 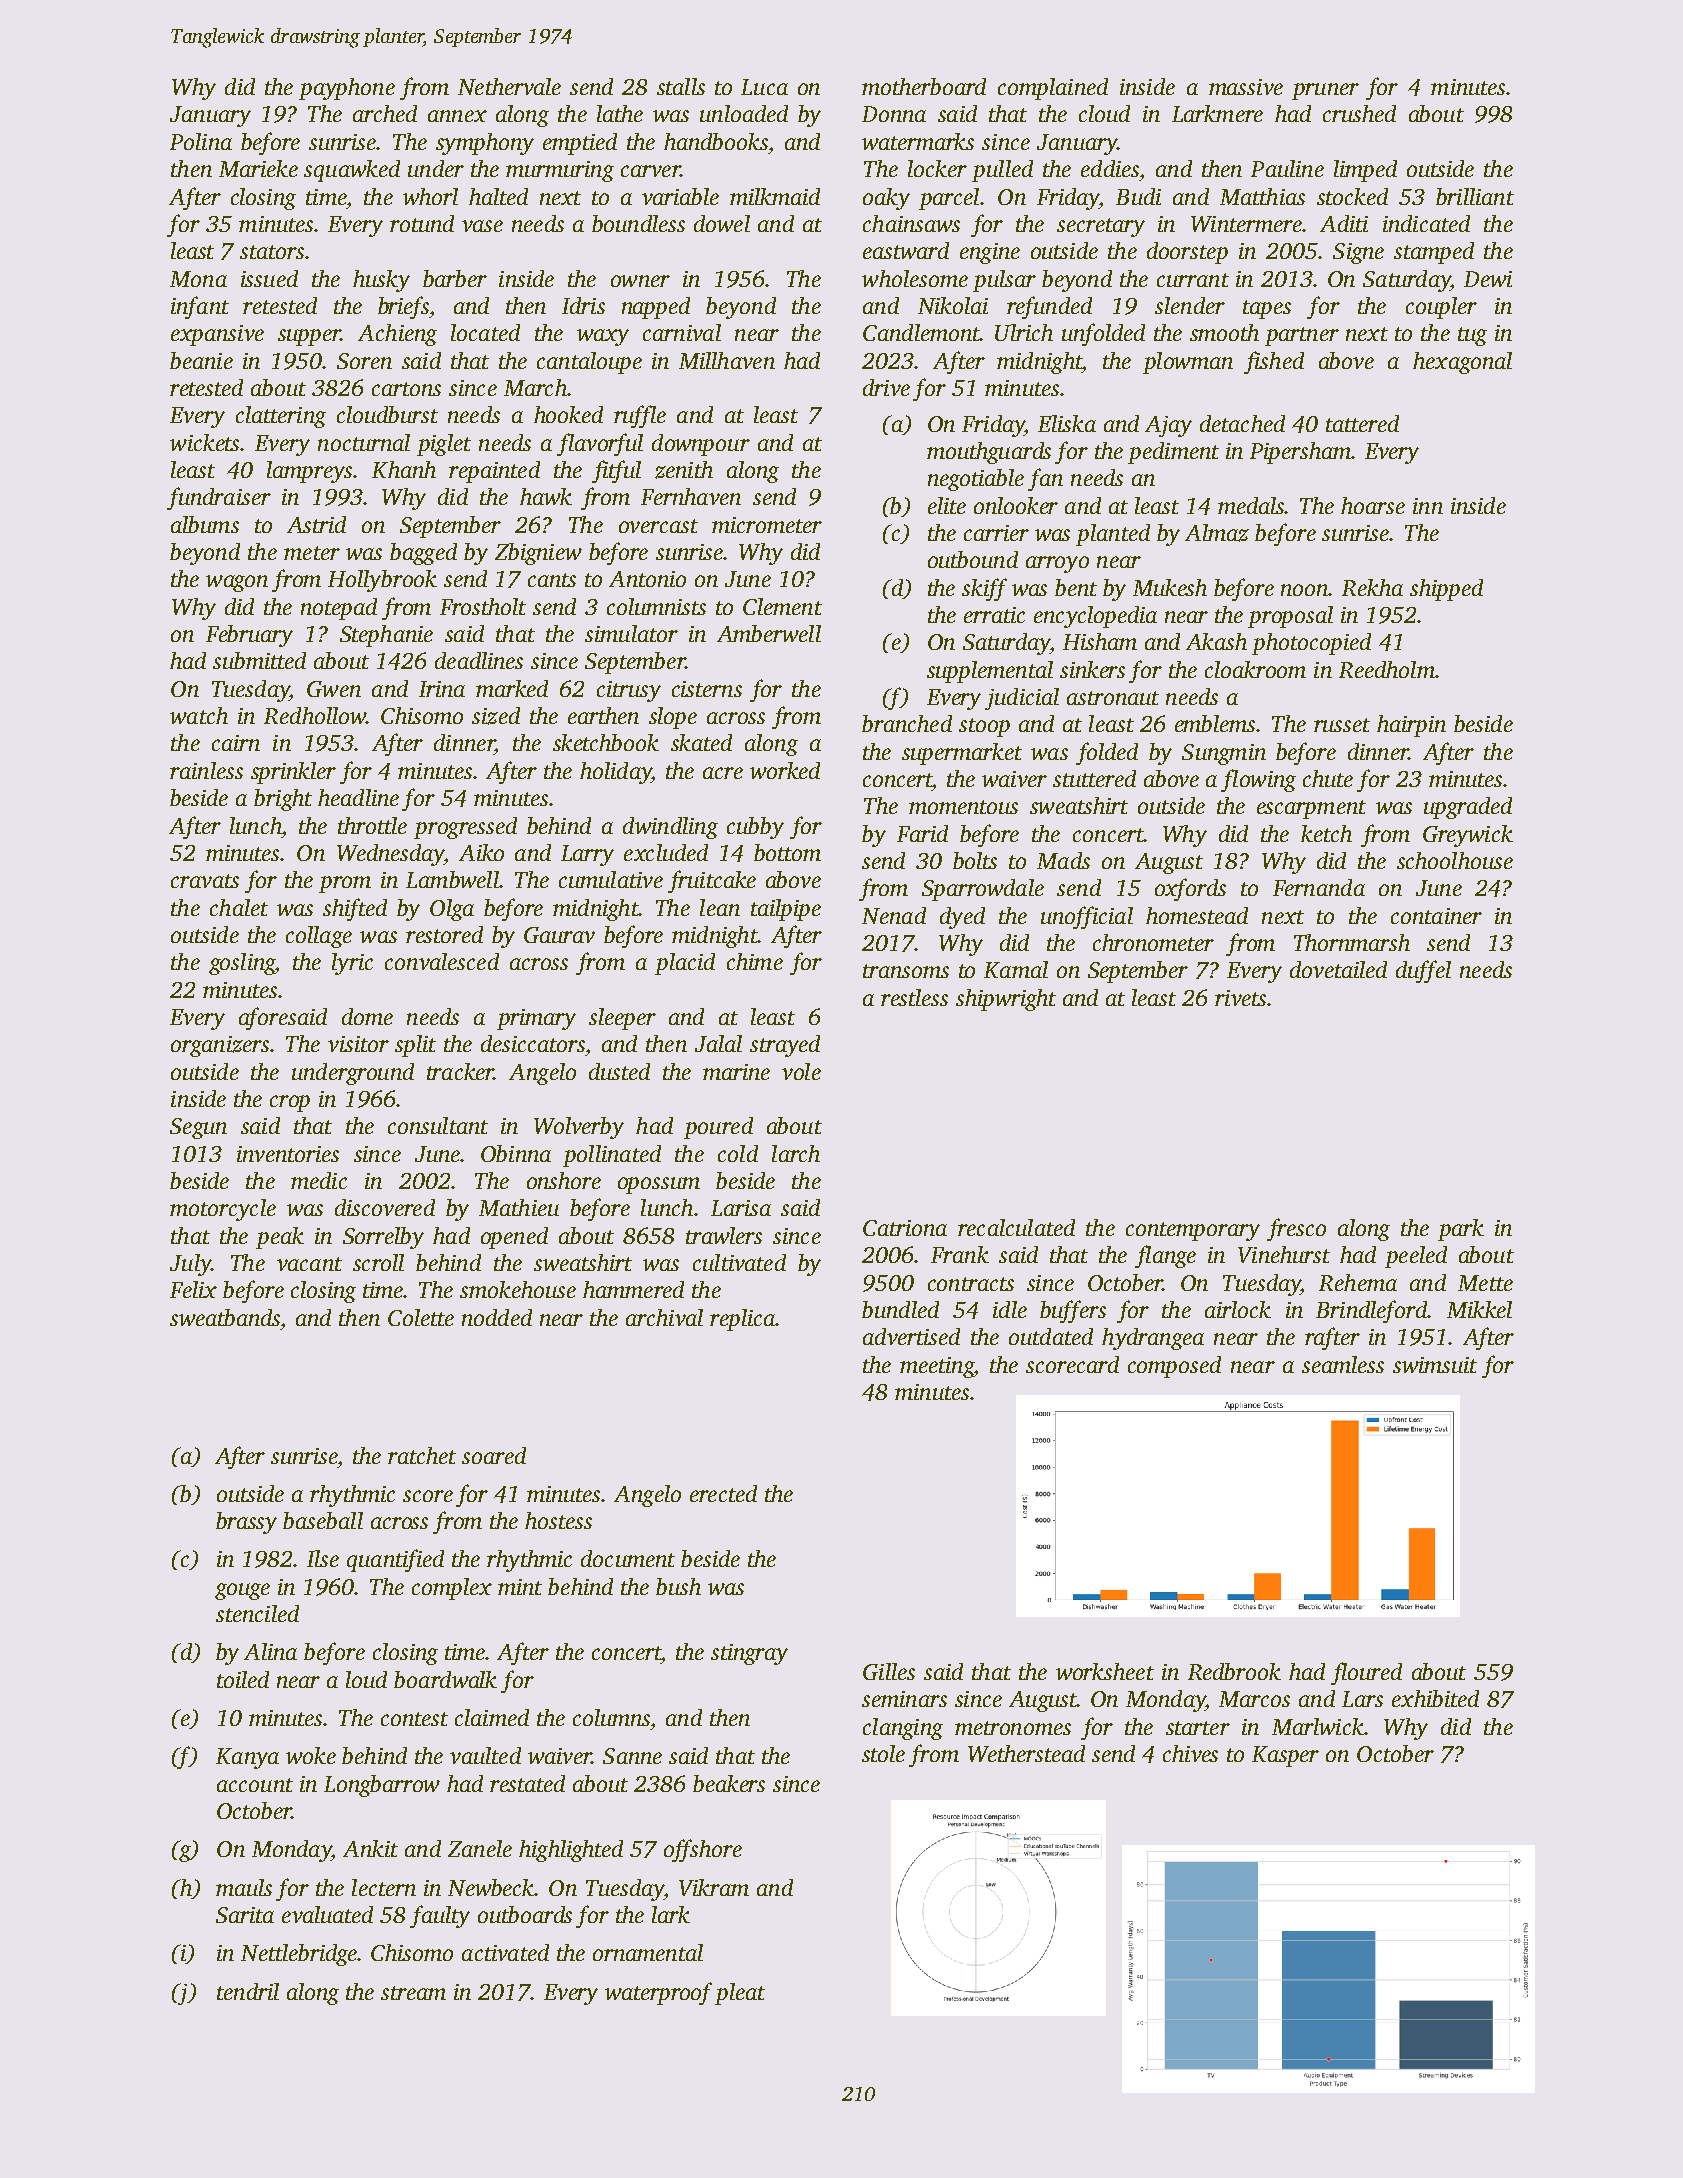 I want to click on Farid, so click(x=922, y=833).
